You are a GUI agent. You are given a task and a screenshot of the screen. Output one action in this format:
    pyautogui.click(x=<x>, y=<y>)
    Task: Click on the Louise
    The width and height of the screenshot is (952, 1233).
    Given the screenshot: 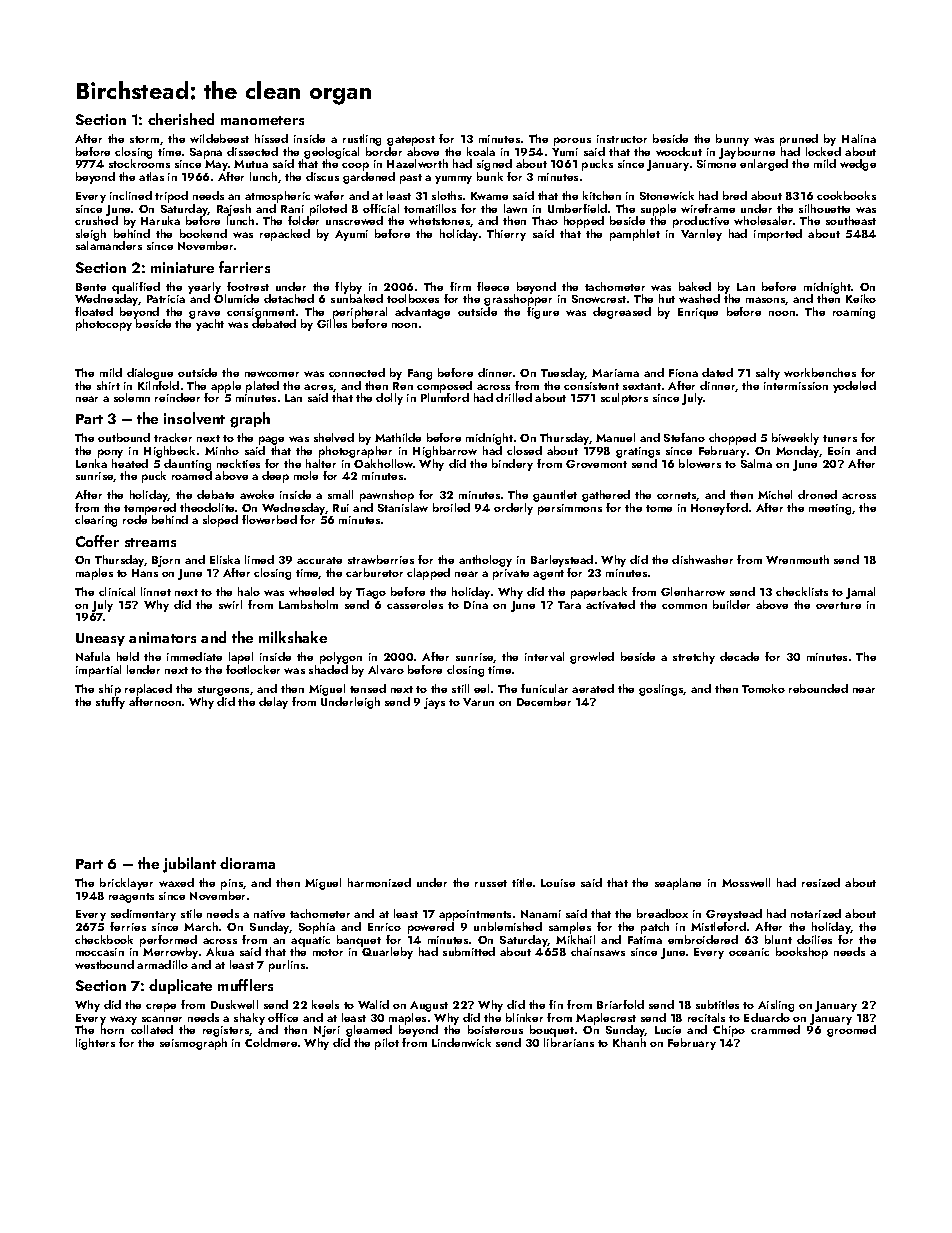 What is the action you would take?
    pyautogui.click(x=558, y=883)
